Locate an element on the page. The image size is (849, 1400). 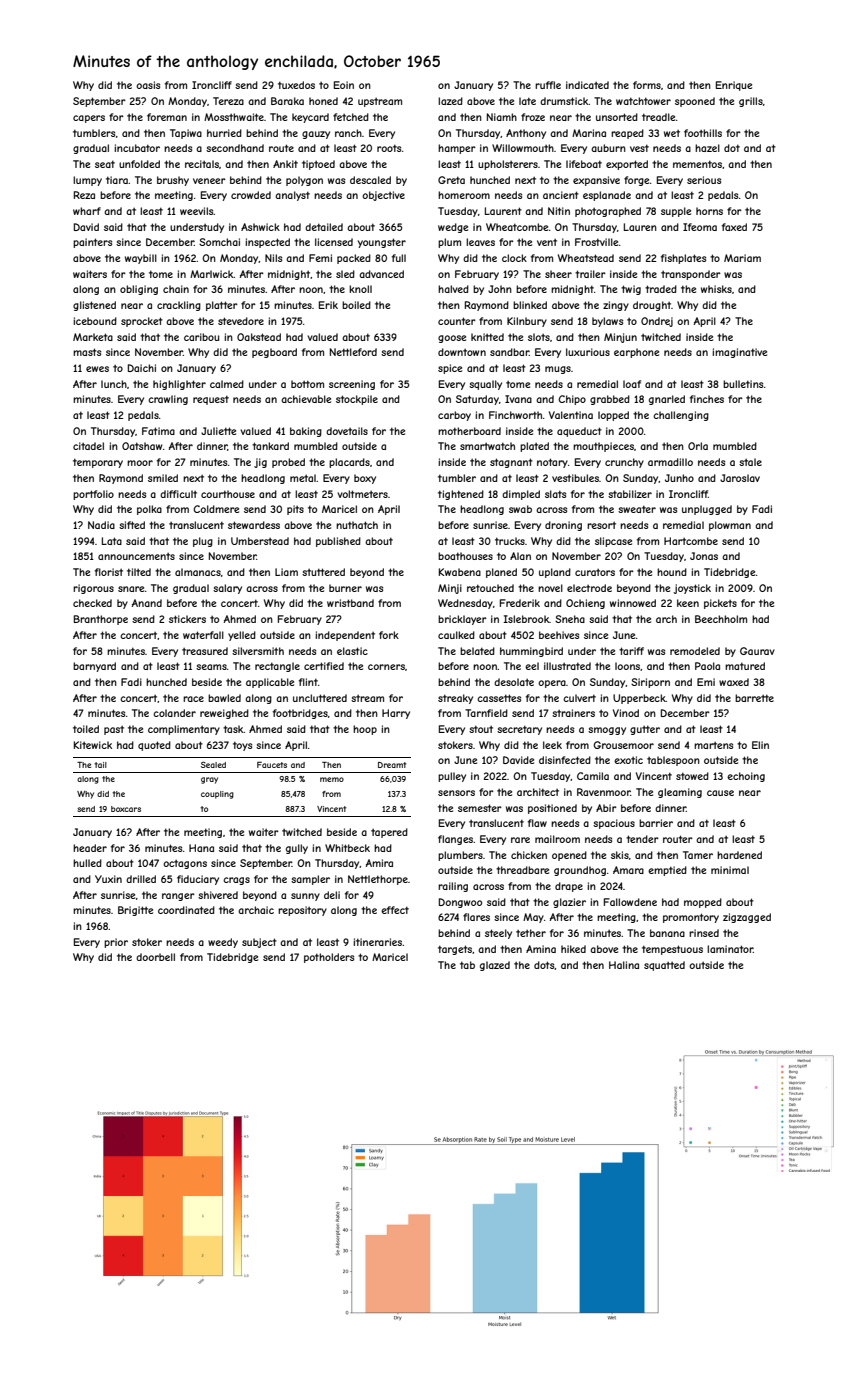
full is located at coordinates (399, 258).
